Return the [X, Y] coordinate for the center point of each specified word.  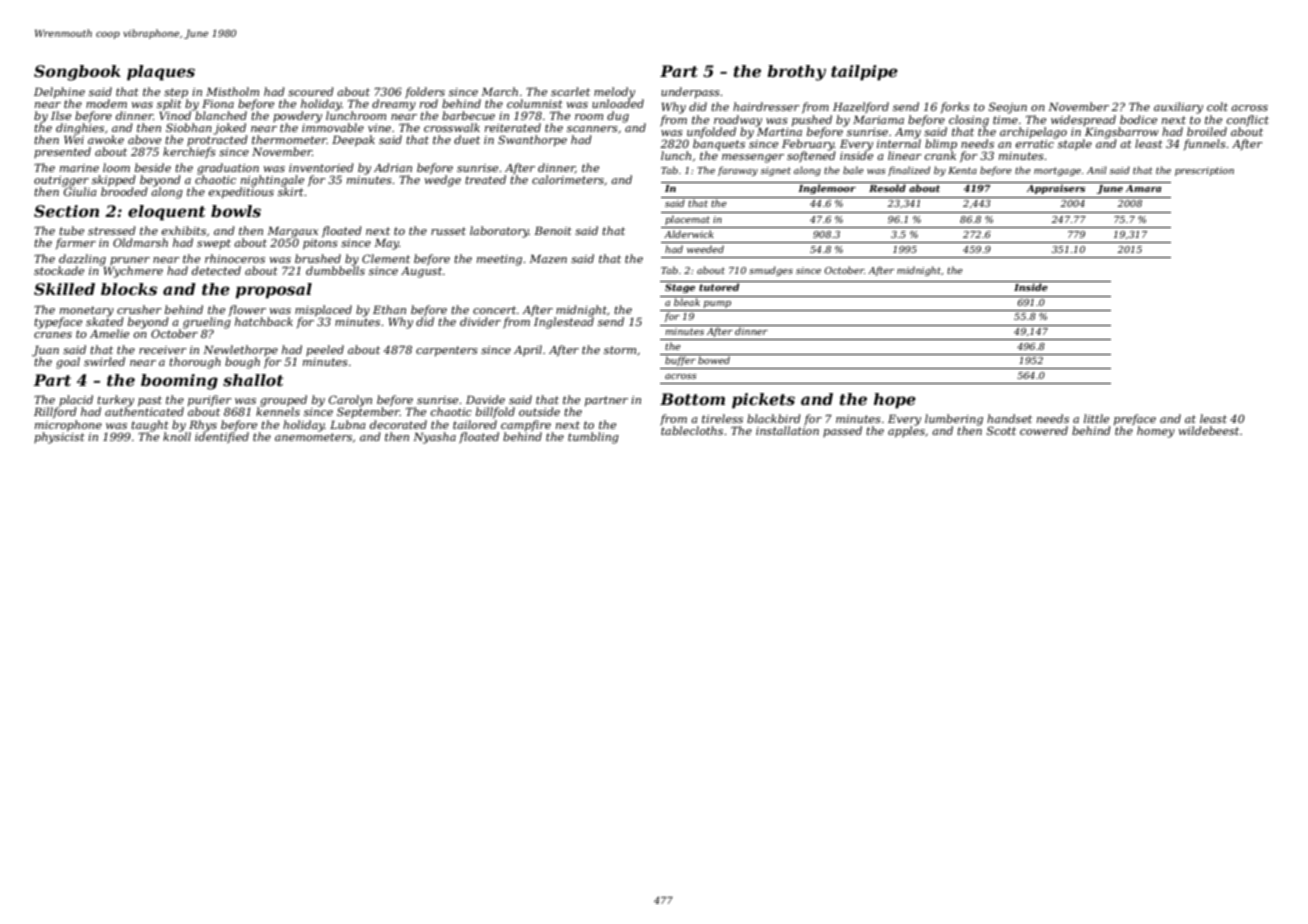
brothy [796, 73]
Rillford [55, 412]
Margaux [292, 232]
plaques [161, 73]
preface [1135, 420]
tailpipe [864, 73]
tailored [475, 424]
